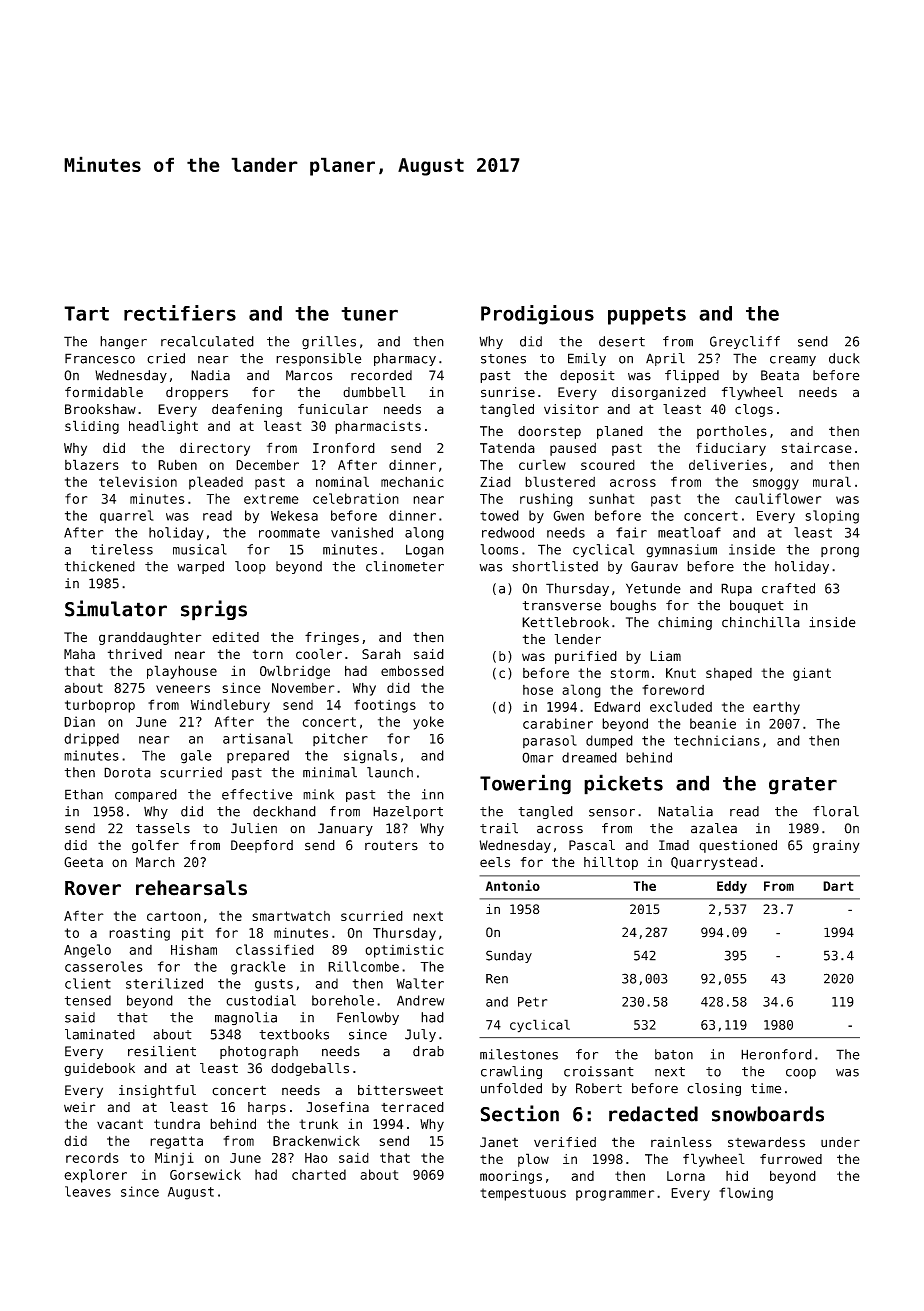 The height and width of the document is (1311, 924). What do you see at coordinates (647, 316) in the document?
I see `puppets` at bounding box center [647, 316].
